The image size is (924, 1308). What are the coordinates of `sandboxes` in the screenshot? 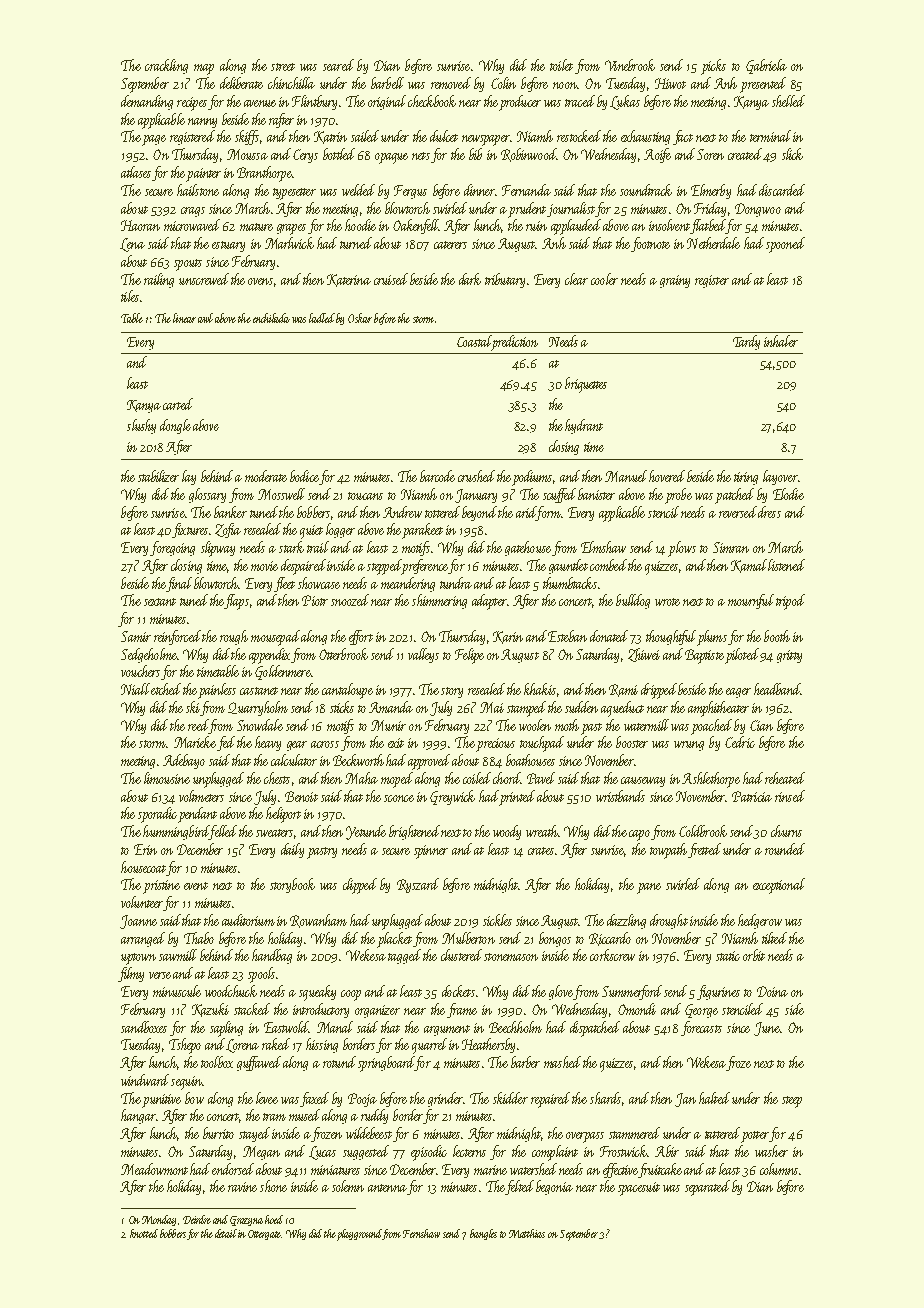 It's located at (144, 1027).
